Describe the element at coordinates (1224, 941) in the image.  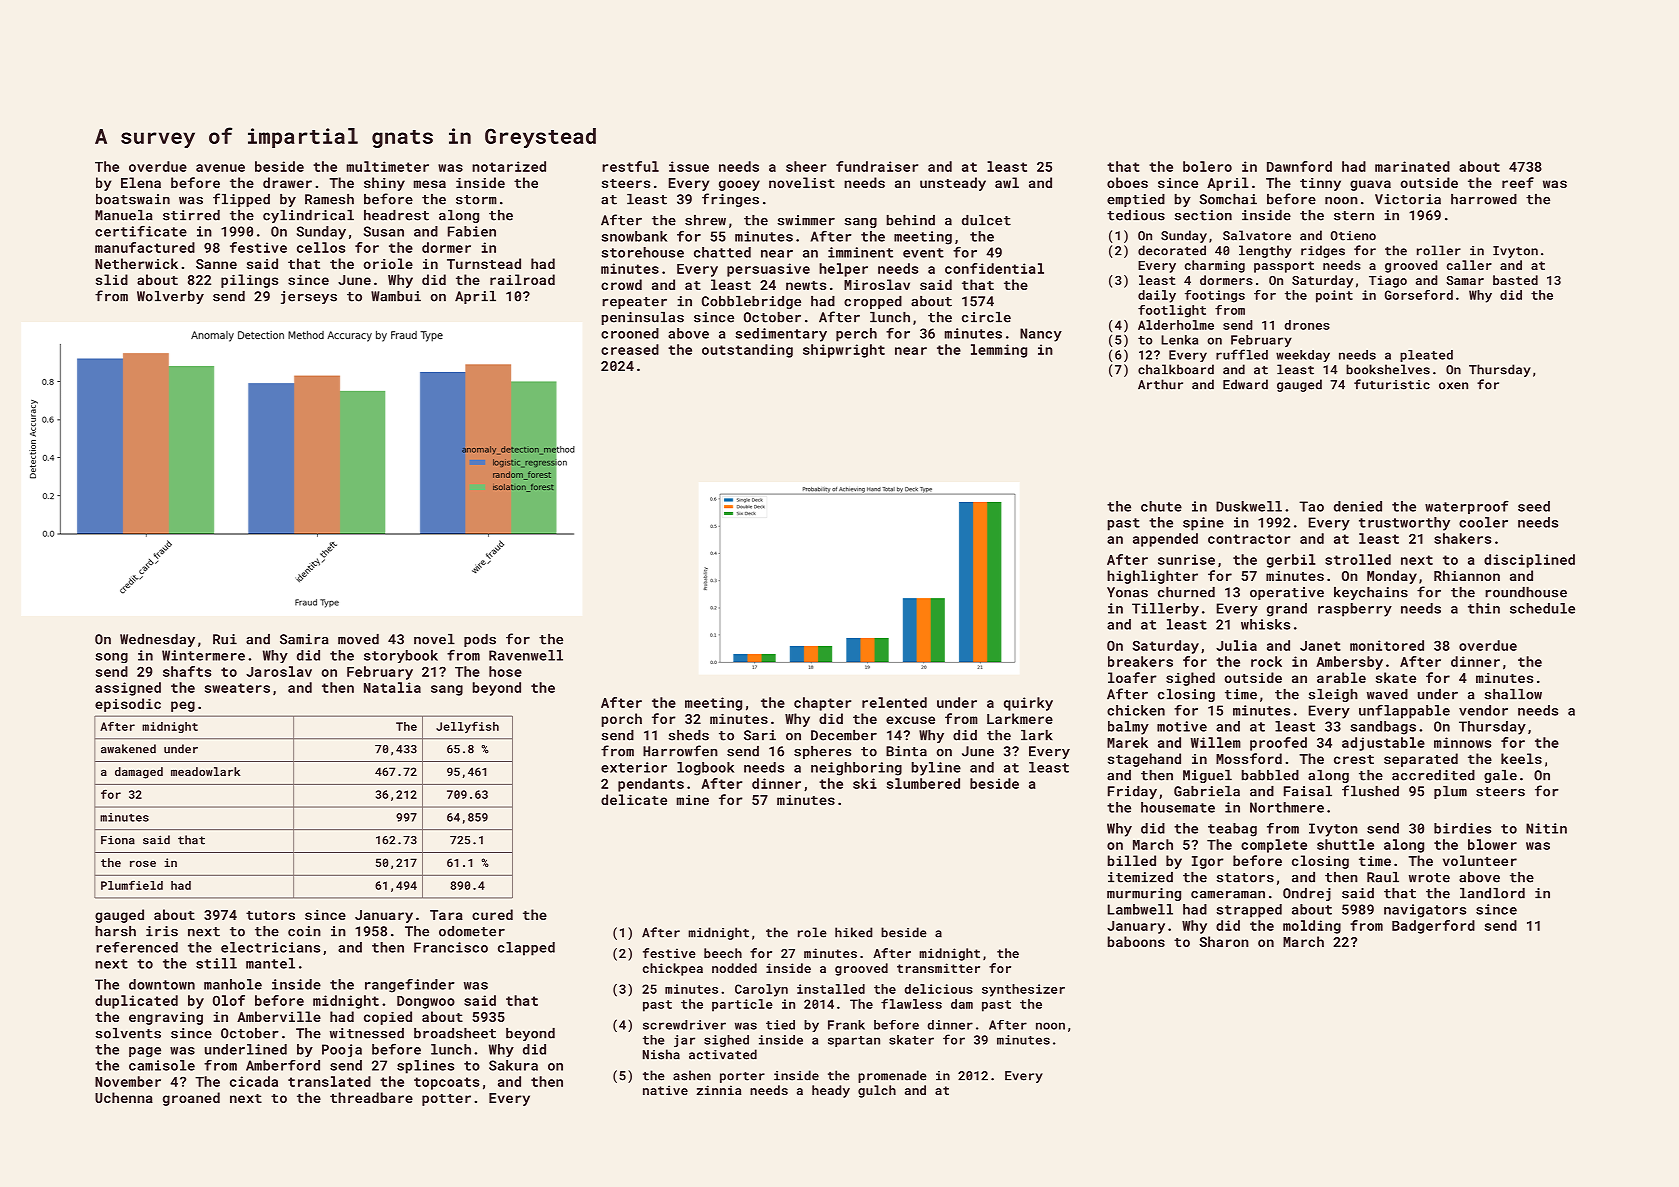
I see `Sharon` at that location.
